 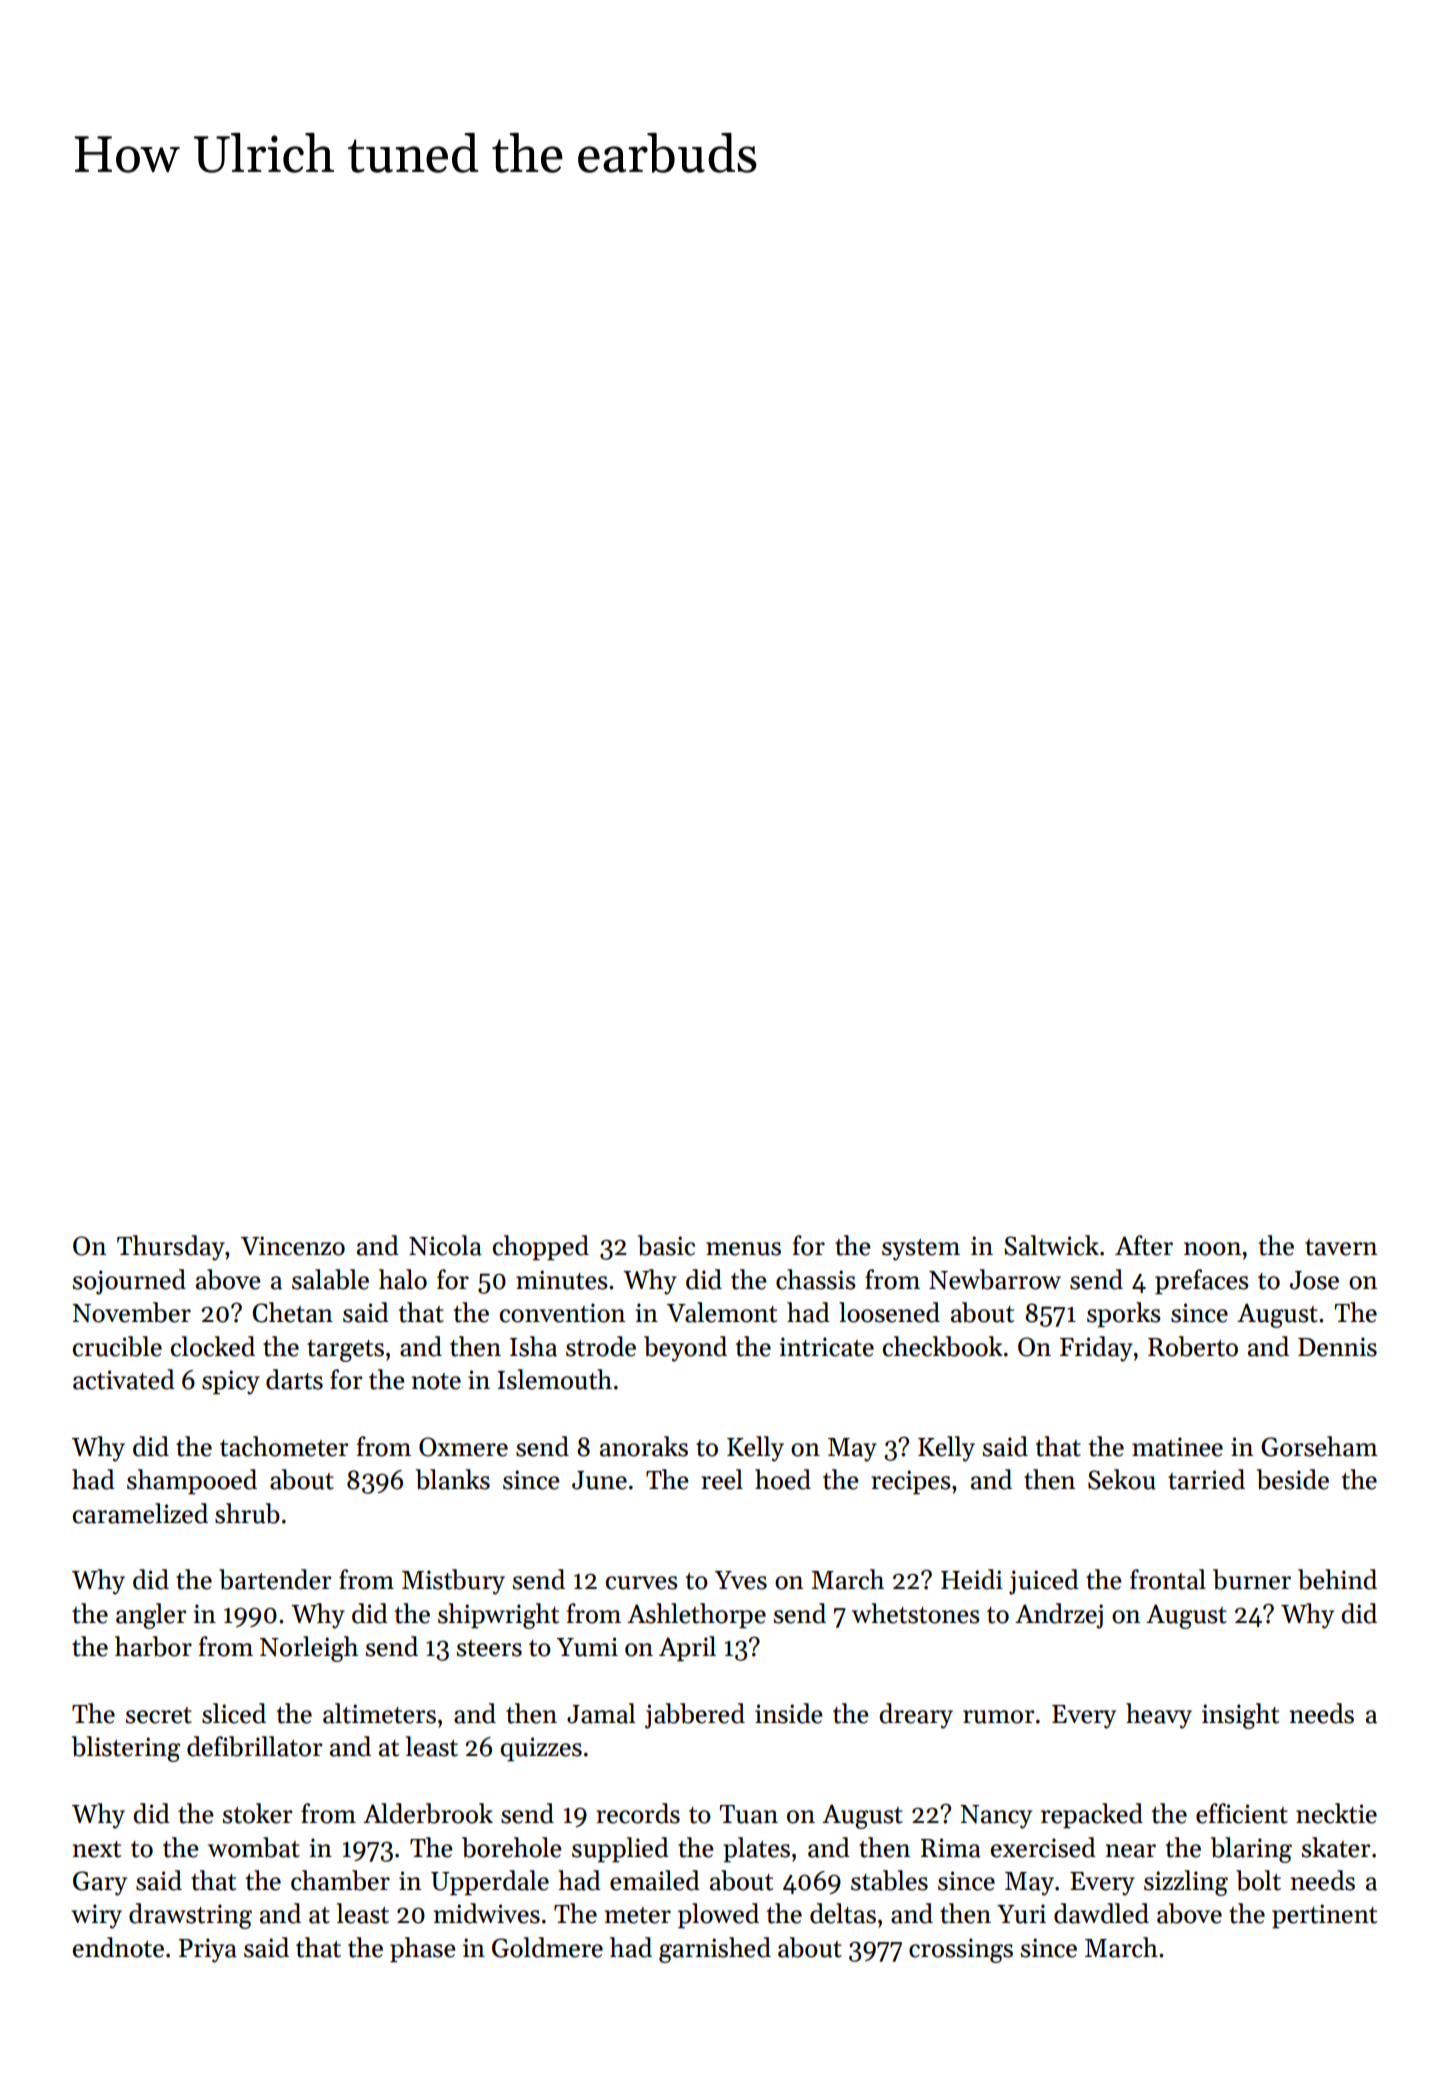 What do you see at coordinates (293, 1246) in the screenshot?
I see `Vincenzo` at bounding box center [293, 1246].
